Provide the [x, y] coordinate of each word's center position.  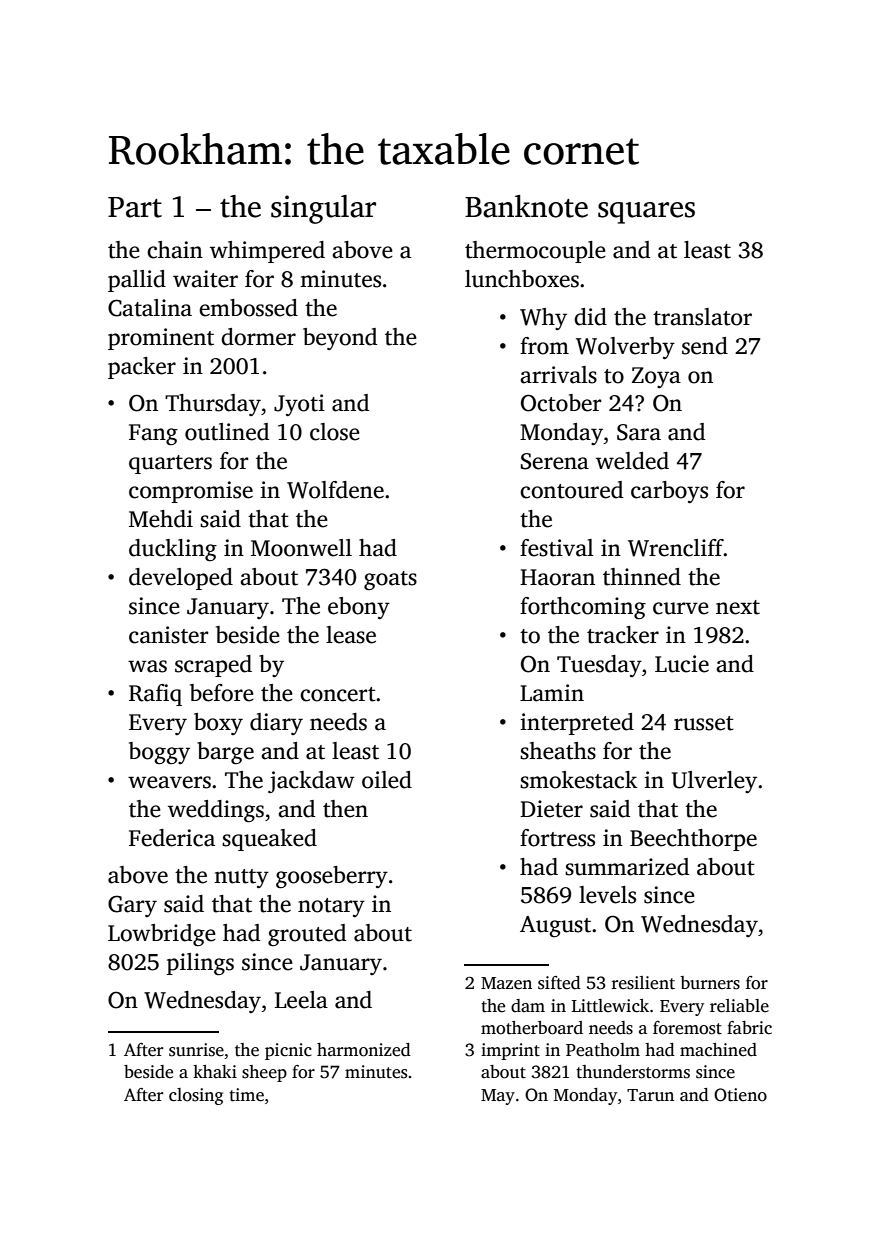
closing [196, 1096]
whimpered [267, 252]
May [498, 1097]
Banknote [526, 206]
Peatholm [603, 1050]
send [705, 346]
